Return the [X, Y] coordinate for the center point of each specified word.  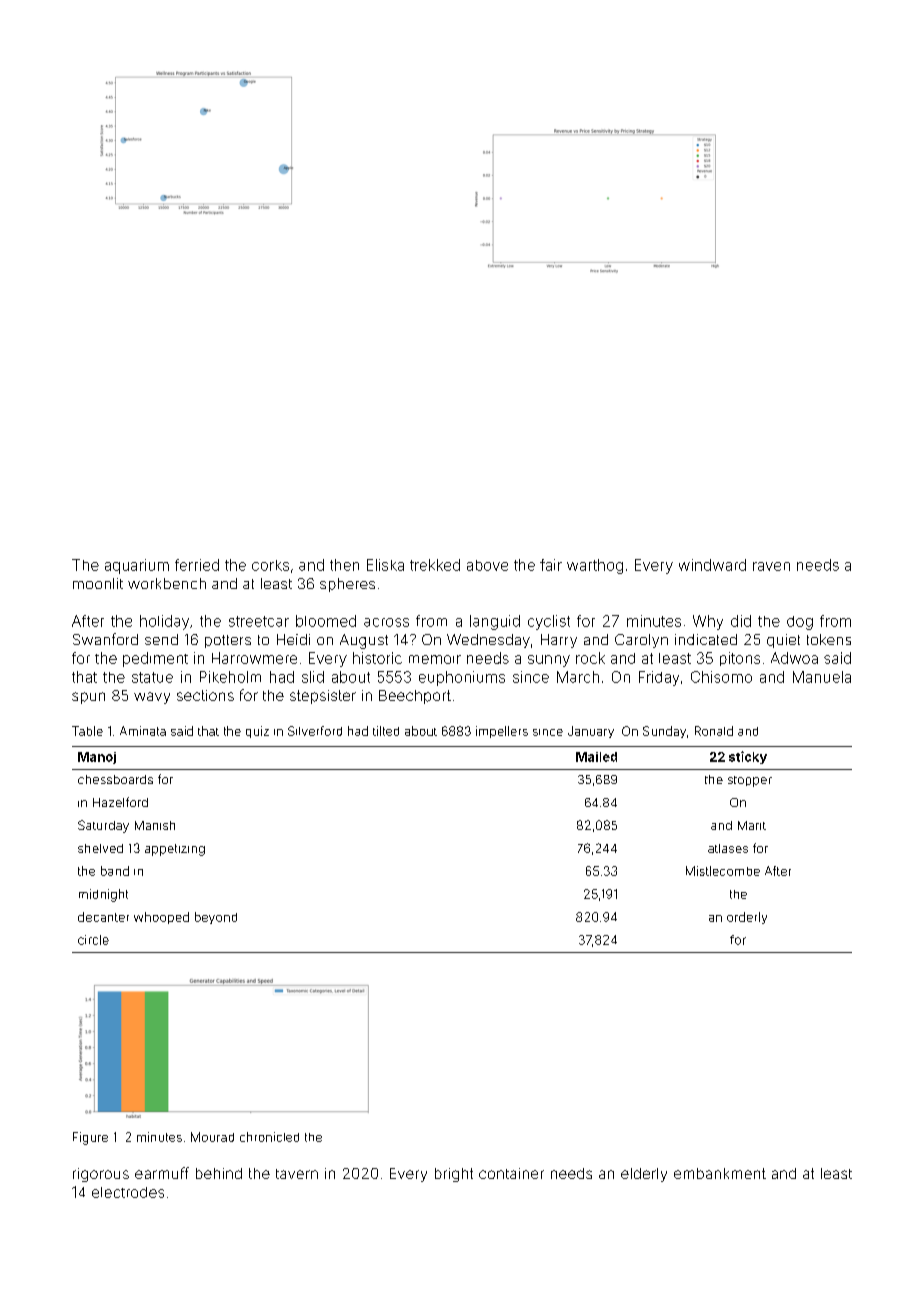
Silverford [315, 731]
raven [771, 566]
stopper [750, 781]
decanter [103, 917]
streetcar [259, 621]
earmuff [162, 1173]
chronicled [269, 1137]
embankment [720, 1173]
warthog [595, 566]
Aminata [143, 731]
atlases [728, 848]
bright [454, 1175]
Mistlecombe [723, 871]
